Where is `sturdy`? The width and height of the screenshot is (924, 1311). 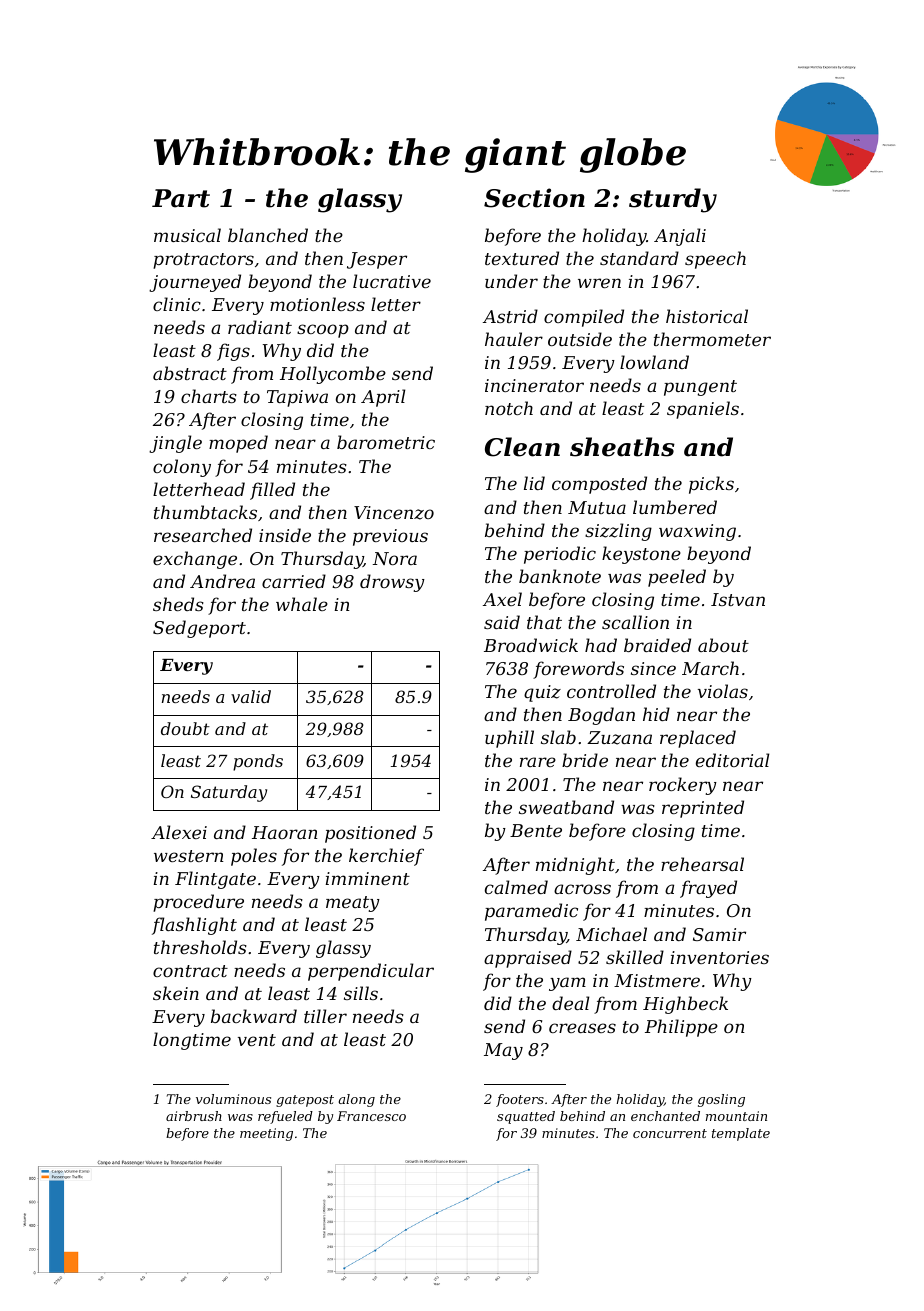 sturdy is located at coordinates (673, 200).
